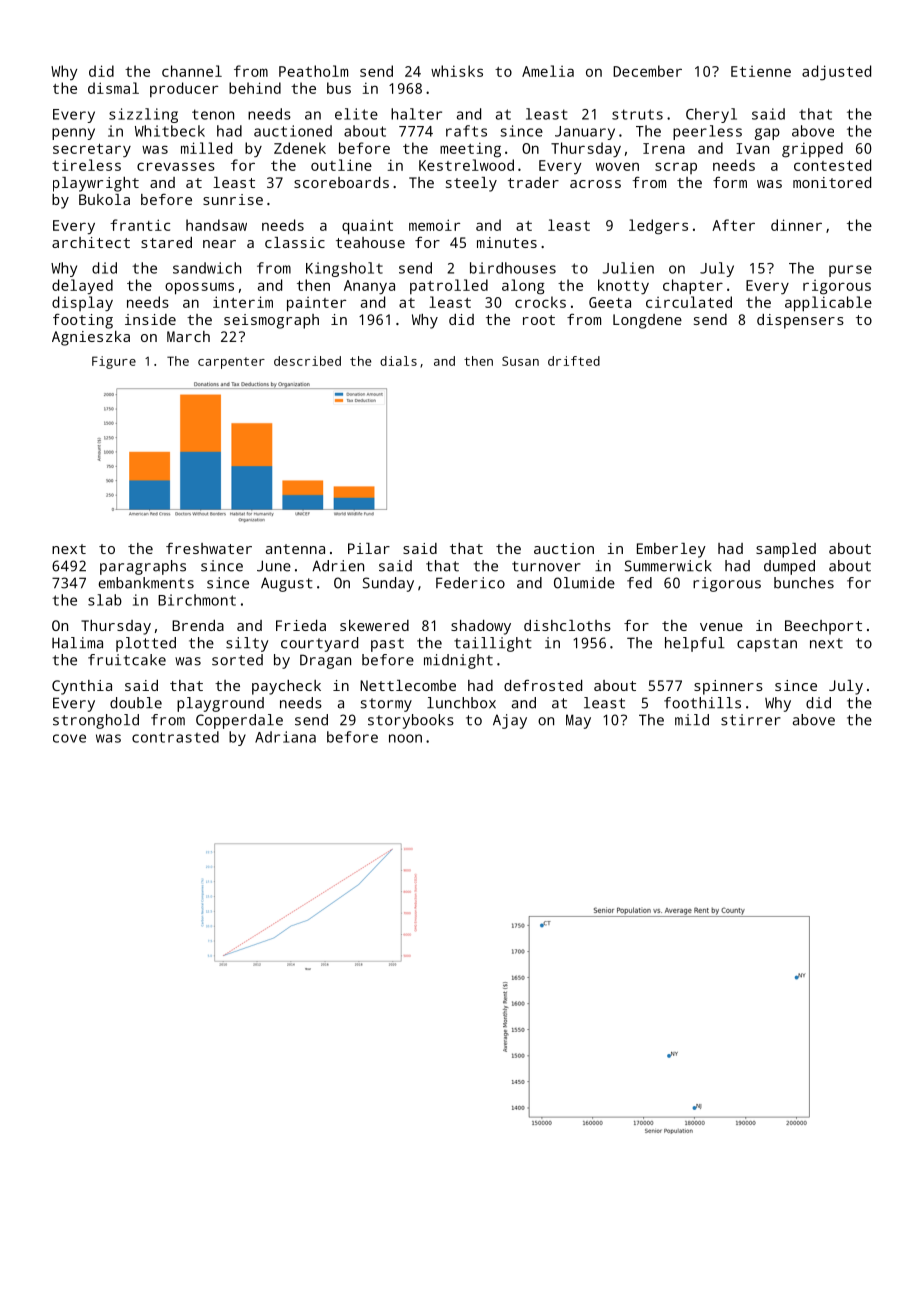 The image size is (924, 1308). What do you see at coordinates (692, 720) in the document?
I see `mild` at bounding box center [692, 720].
